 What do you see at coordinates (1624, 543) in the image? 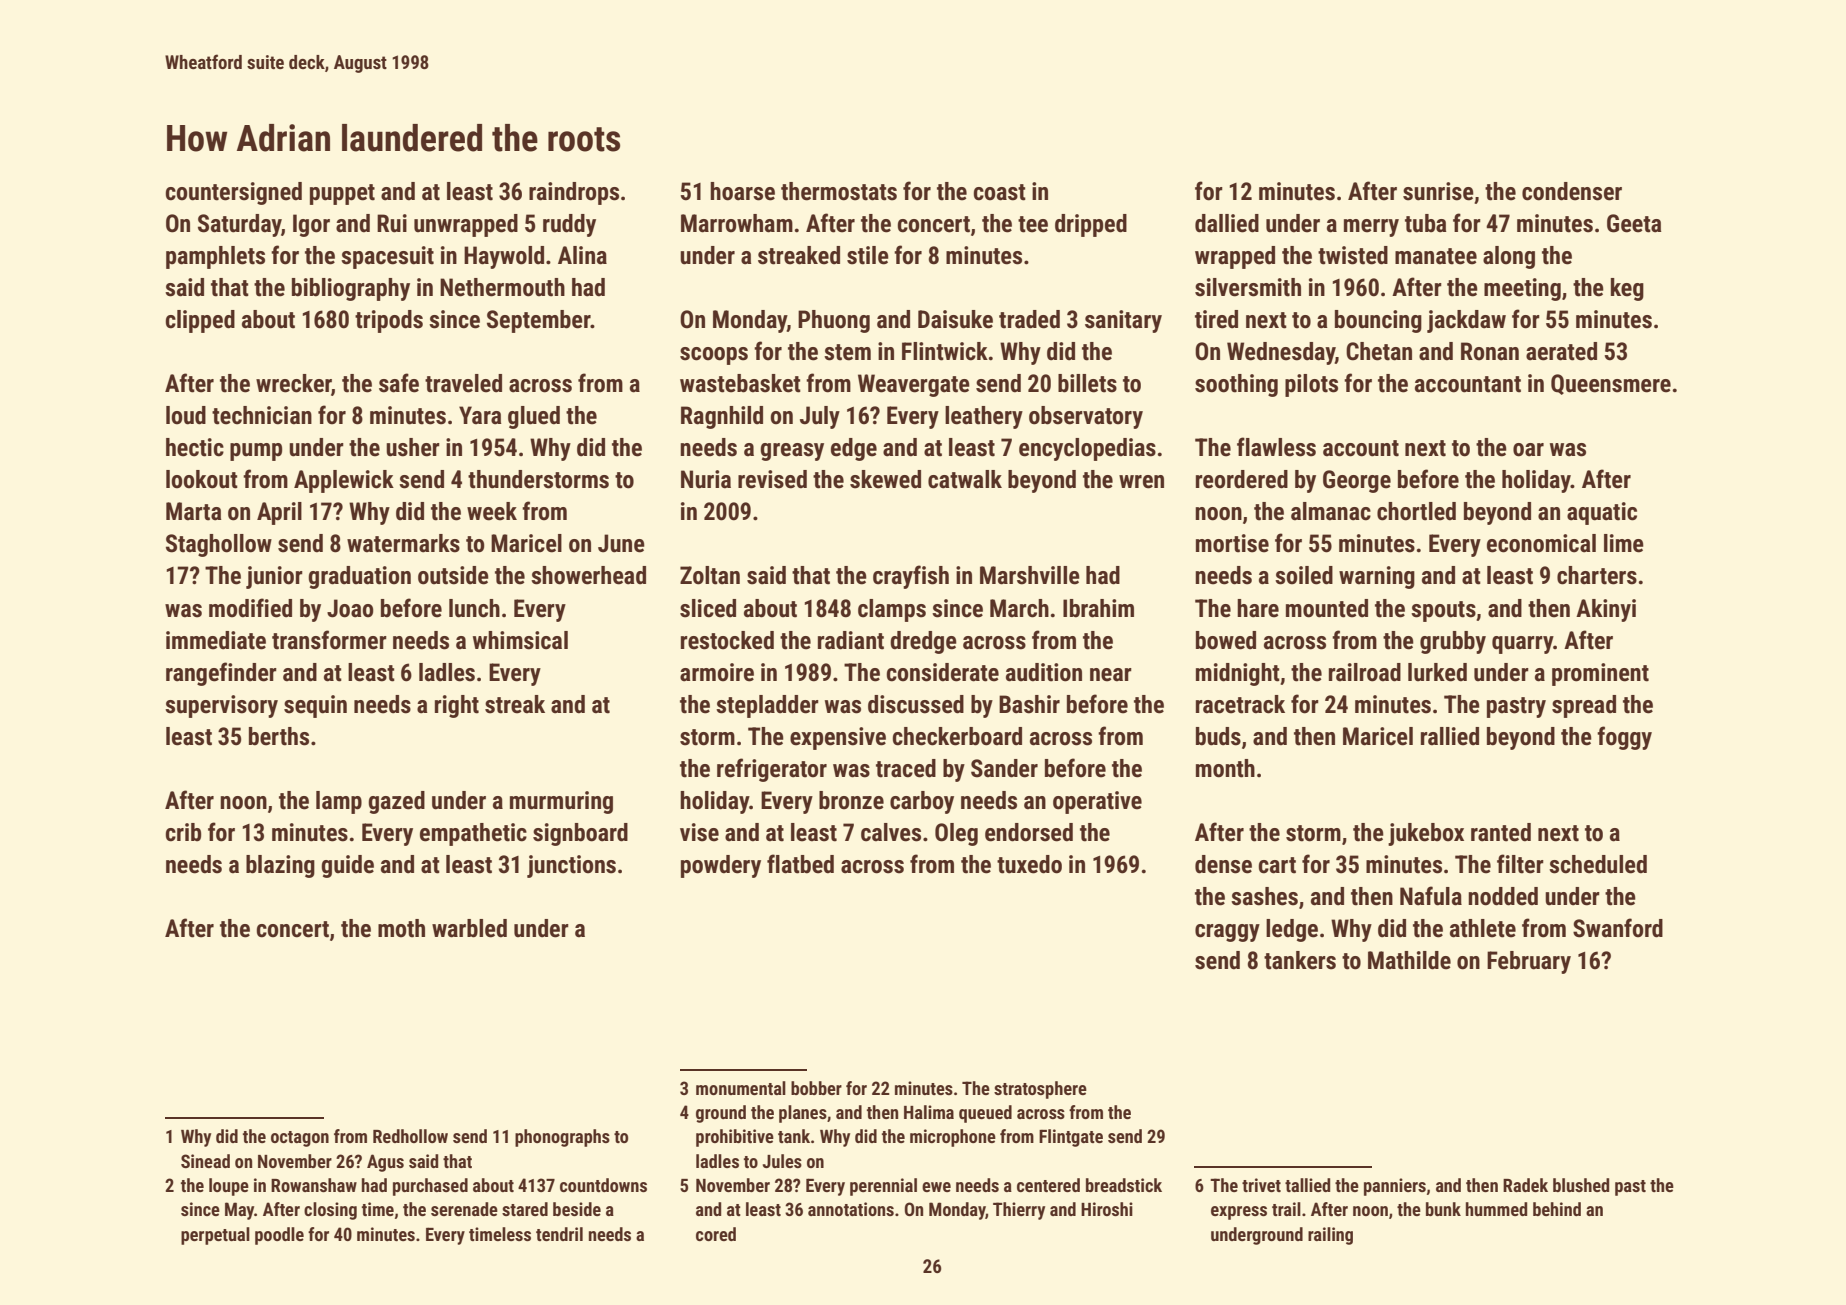
I see `lime` at bounding box center [1624, 543].
